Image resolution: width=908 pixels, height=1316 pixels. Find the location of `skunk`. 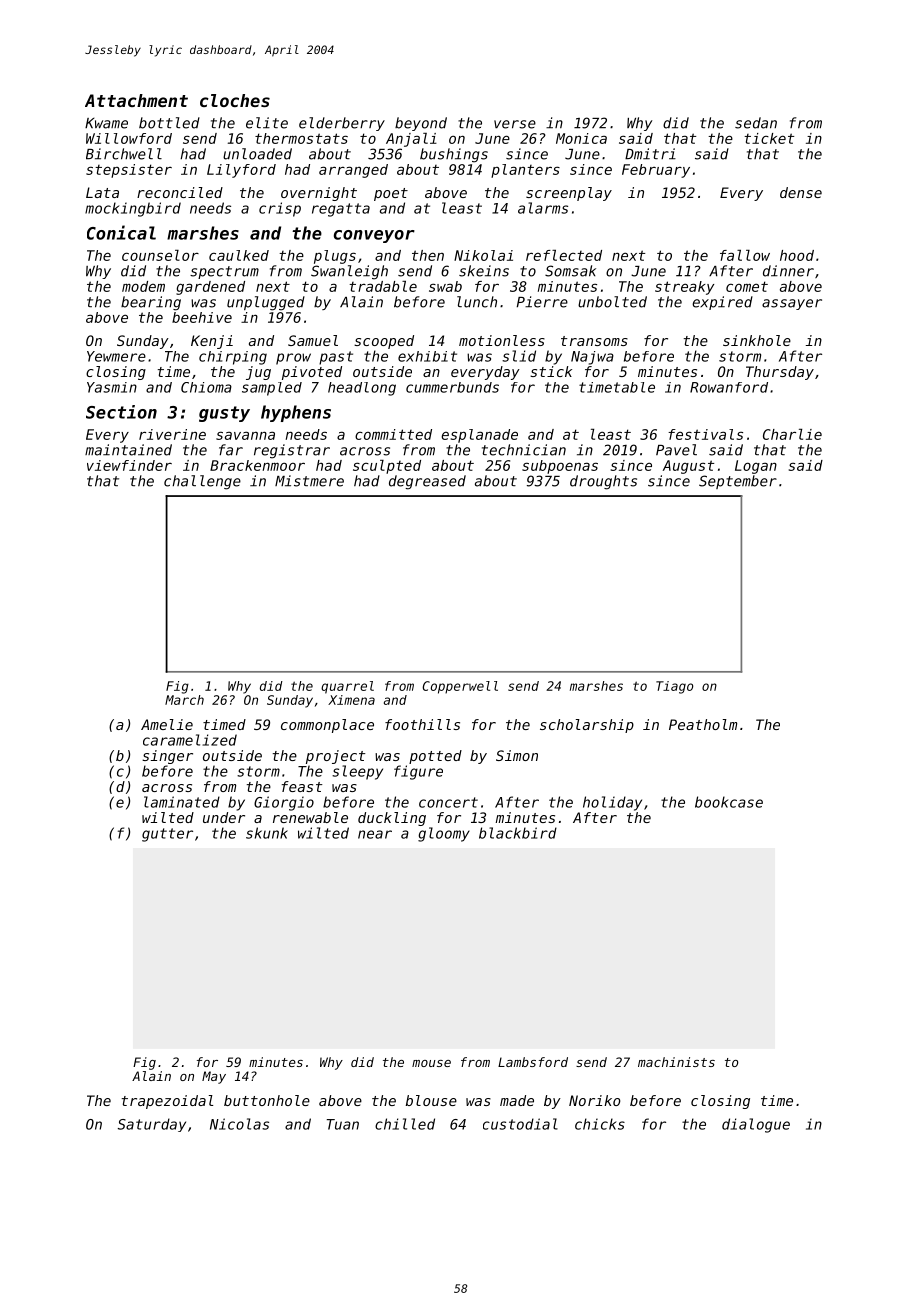

skunk is located at coordinates (267, 833).
